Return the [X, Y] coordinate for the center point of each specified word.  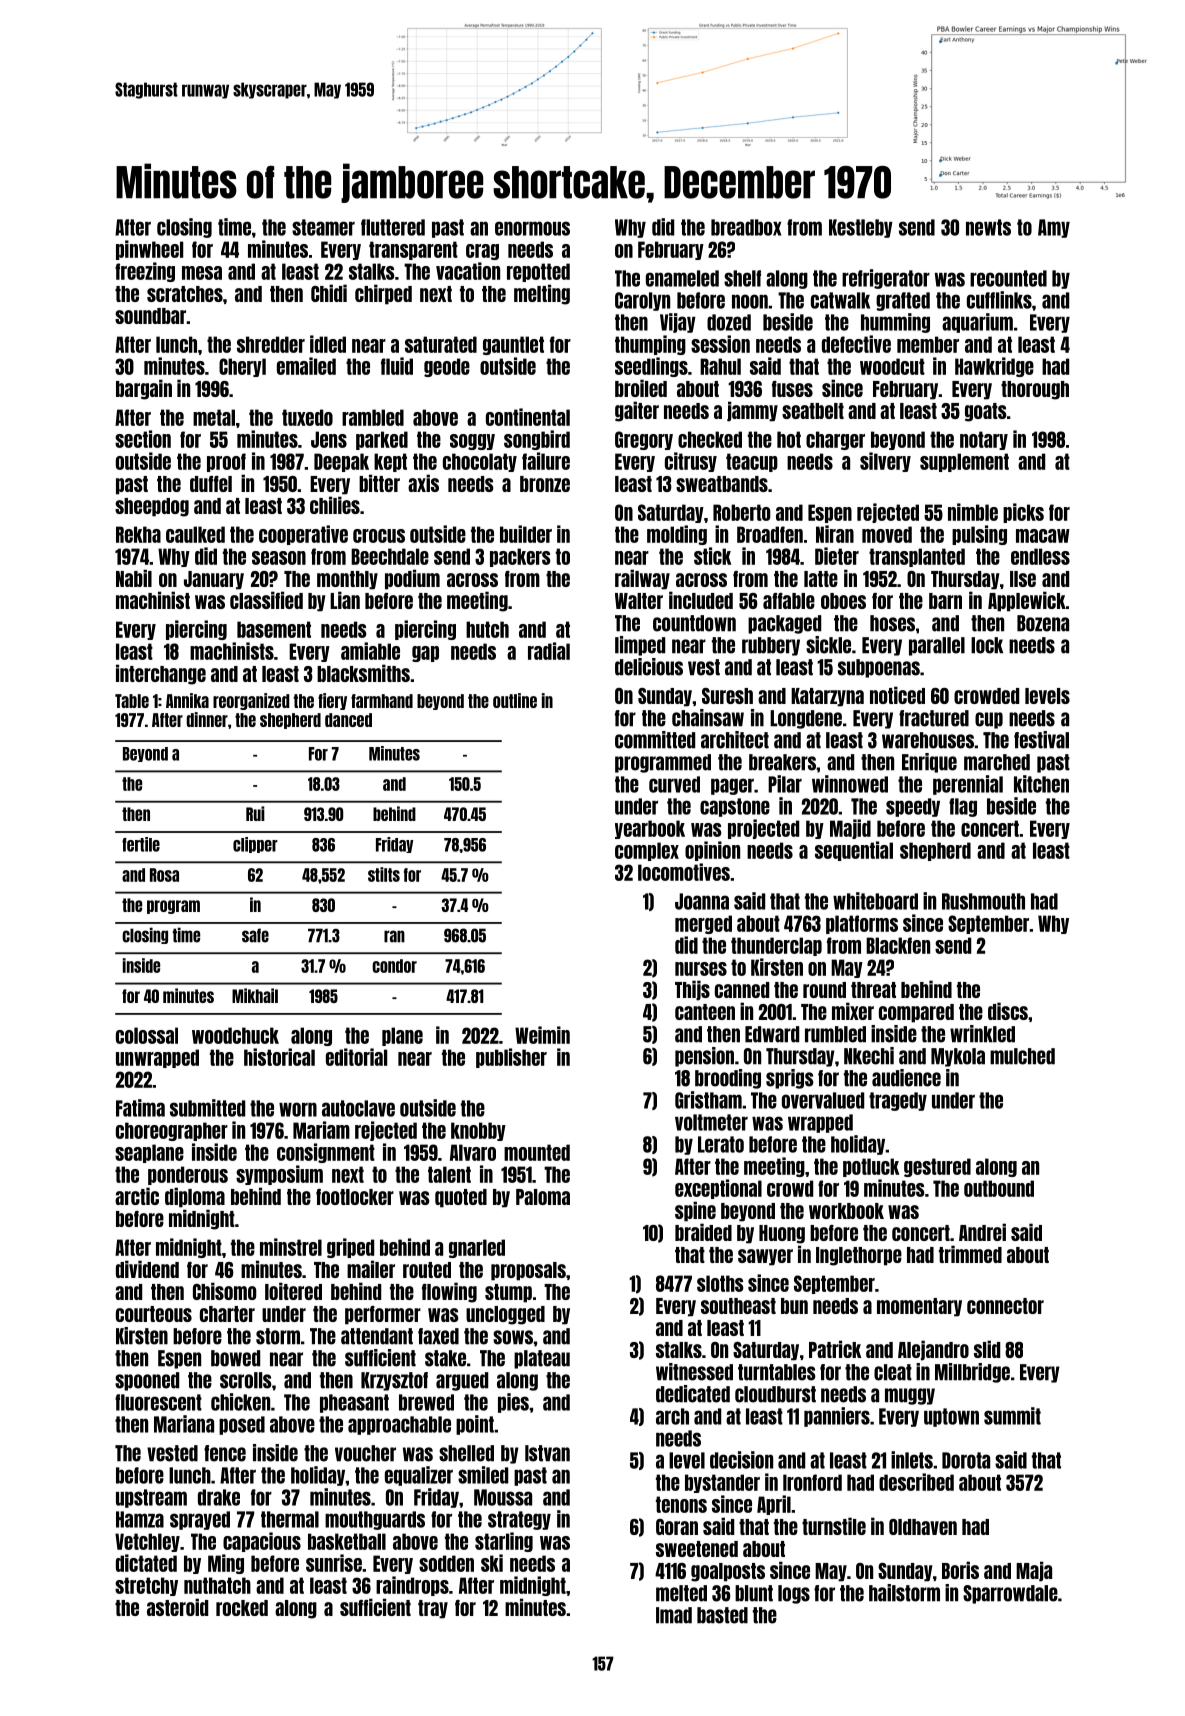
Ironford [812, 1482]
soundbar [150, 316]
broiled [641, 388]
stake [445, 1358]
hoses [892, 623]
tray [433, 1609]
